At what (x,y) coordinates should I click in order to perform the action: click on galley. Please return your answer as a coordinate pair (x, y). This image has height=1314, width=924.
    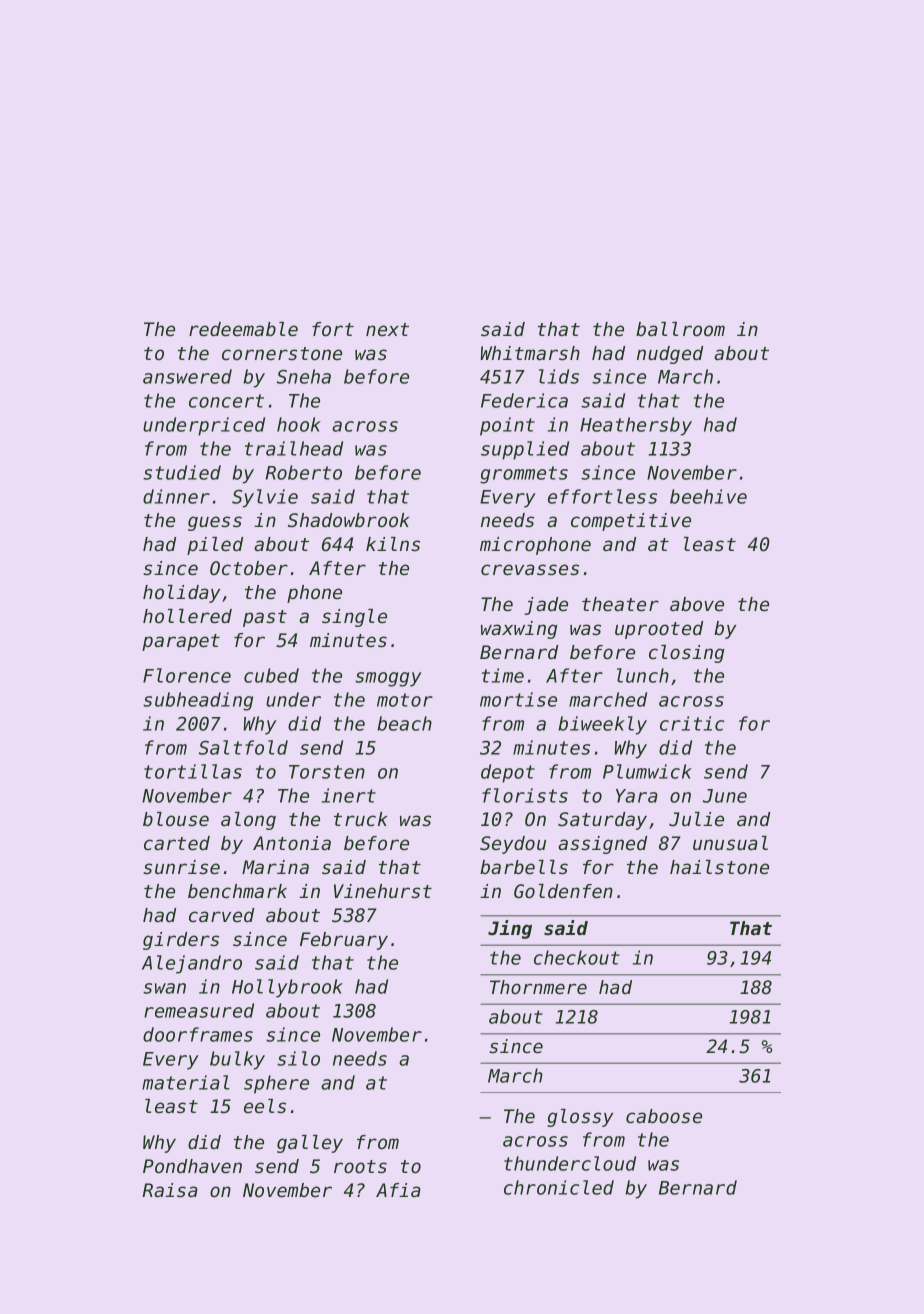
    Looking at the image, I should click on (310, 1144).
